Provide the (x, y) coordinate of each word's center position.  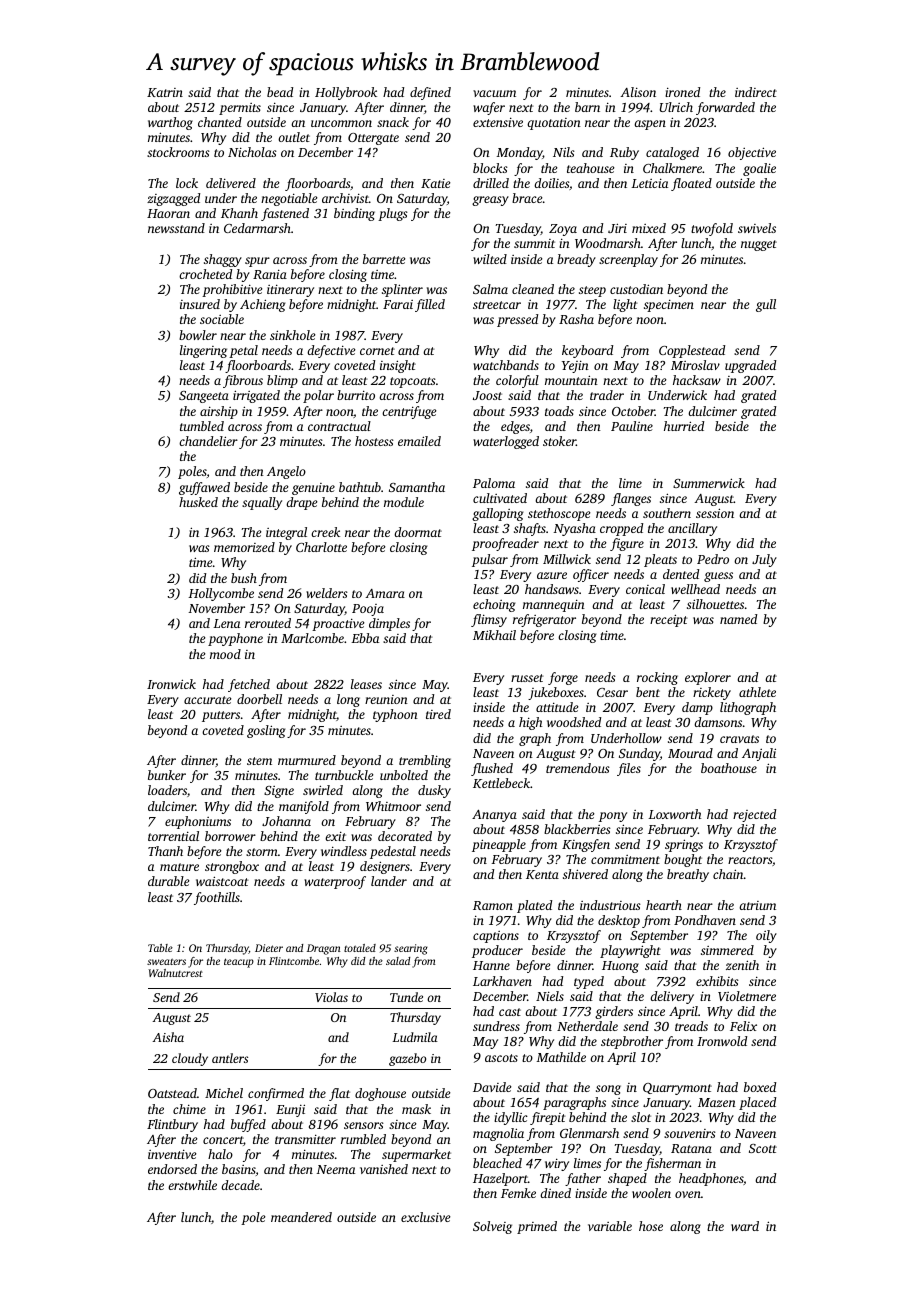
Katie (436, 183)
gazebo (407, 1059)
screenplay (628, 260)
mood (225, 654)
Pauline (632, 426)
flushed (492, 769)
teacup (239, 963)
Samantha (417, 487)
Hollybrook (346, 93)
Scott (763, 1148)
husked (198, 502)
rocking (657, 678)
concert (223, 1140)
